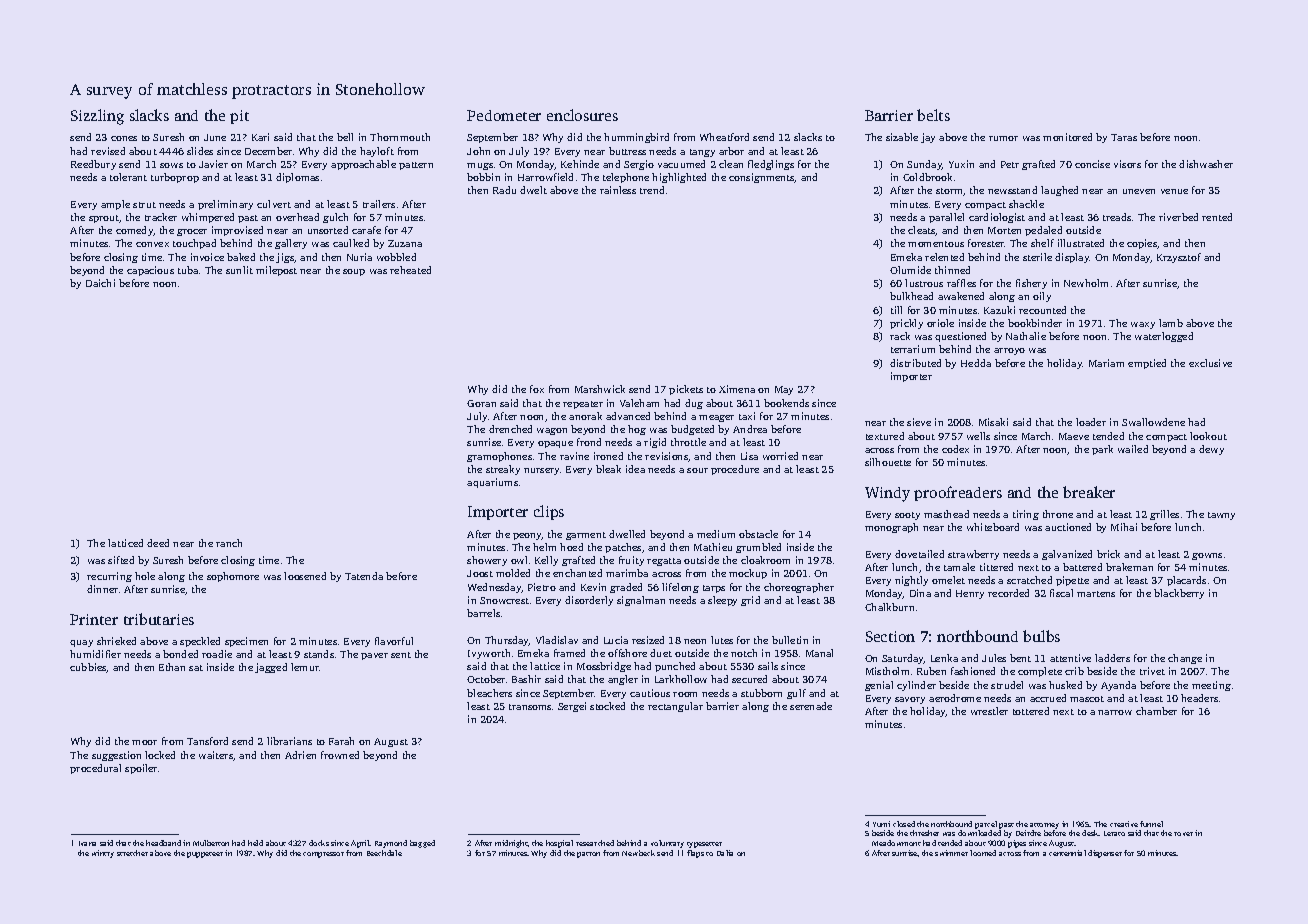 The height and width of the screenshot is (924, 1308). I want to click on frowned, so click(340, 755).
